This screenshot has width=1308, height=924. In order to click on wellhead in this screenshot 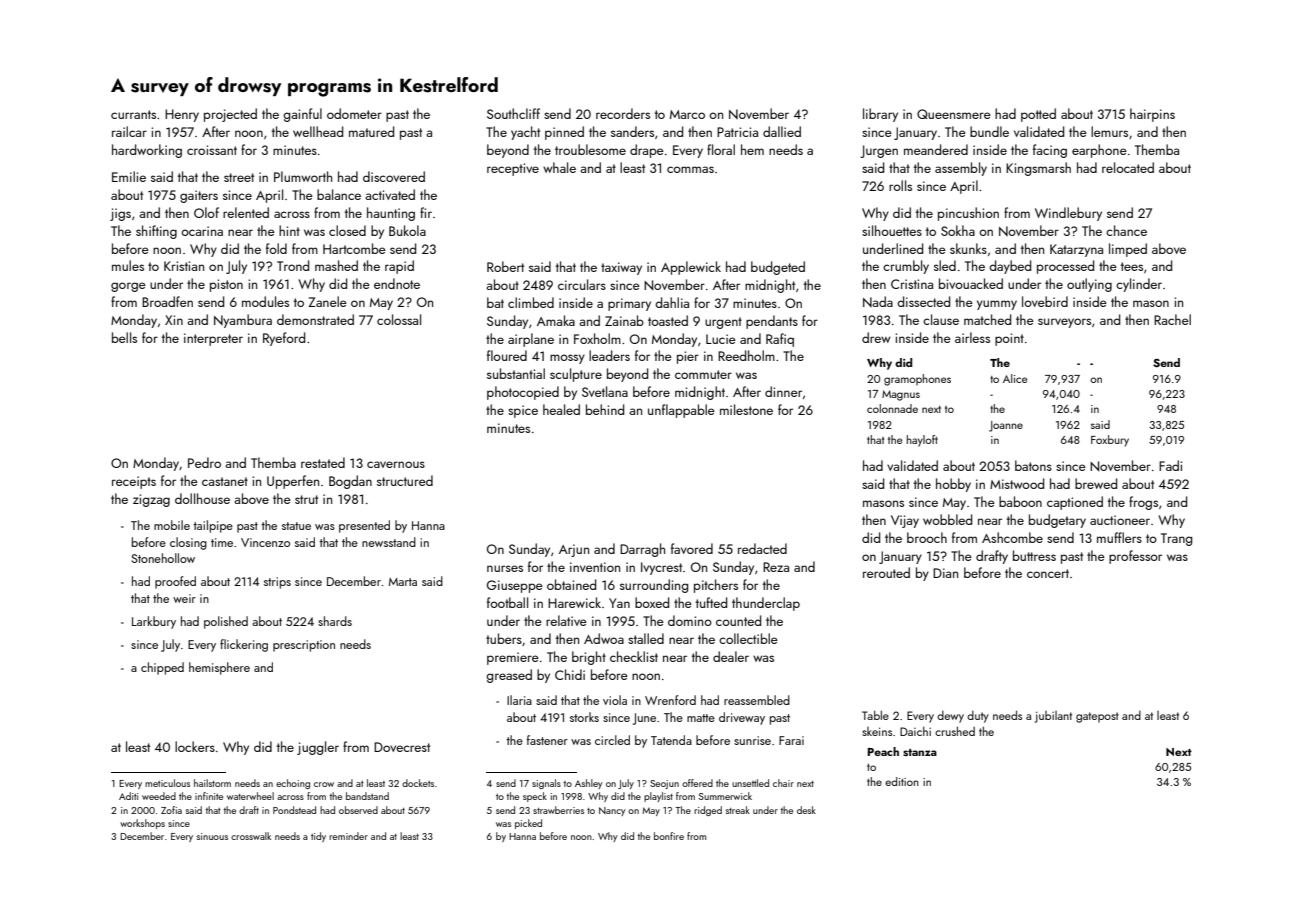, I will do `click(318, 131)`.
